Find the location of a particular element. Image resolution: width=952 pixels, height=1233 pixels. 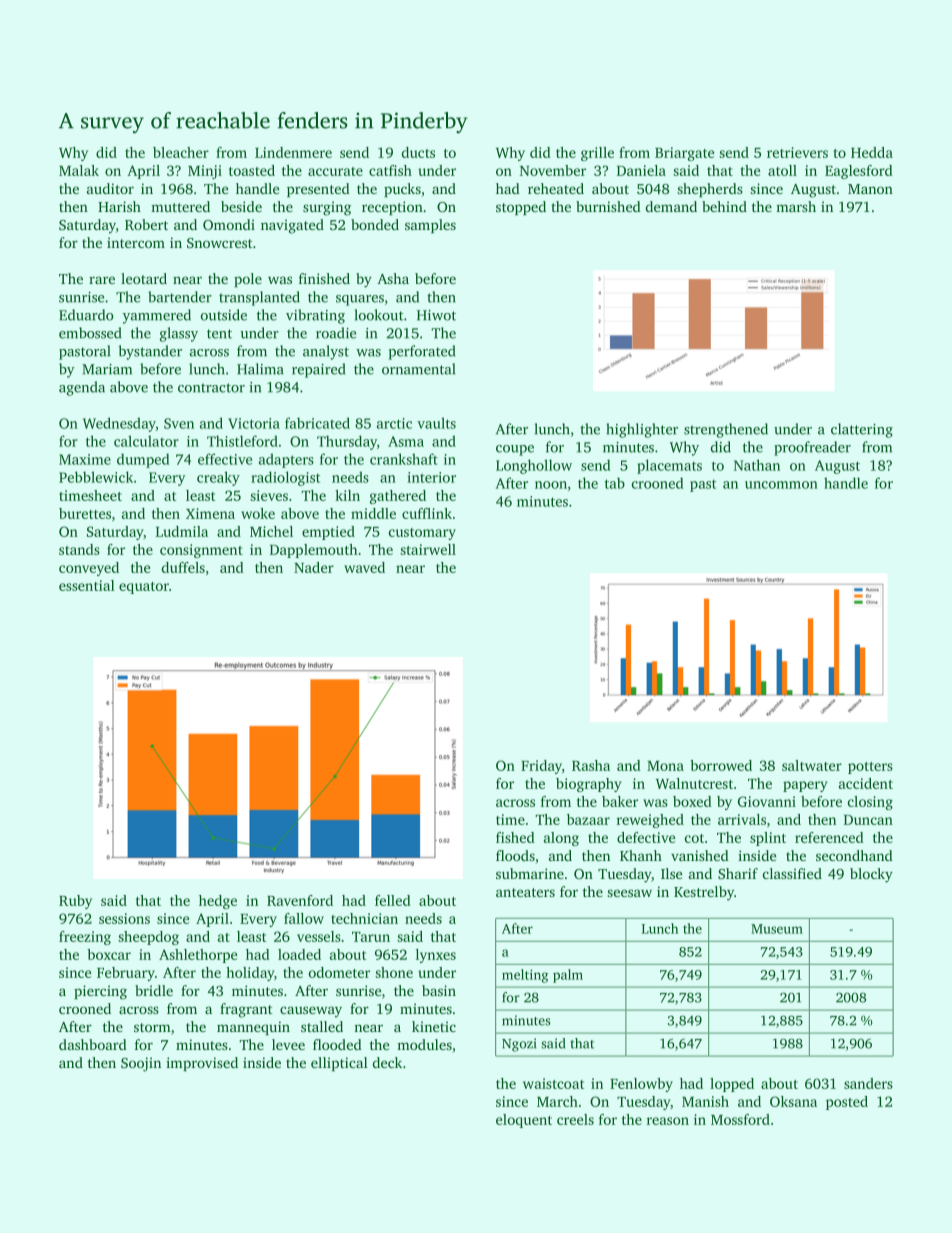

Briargate is located at coordinates (684, 154).
